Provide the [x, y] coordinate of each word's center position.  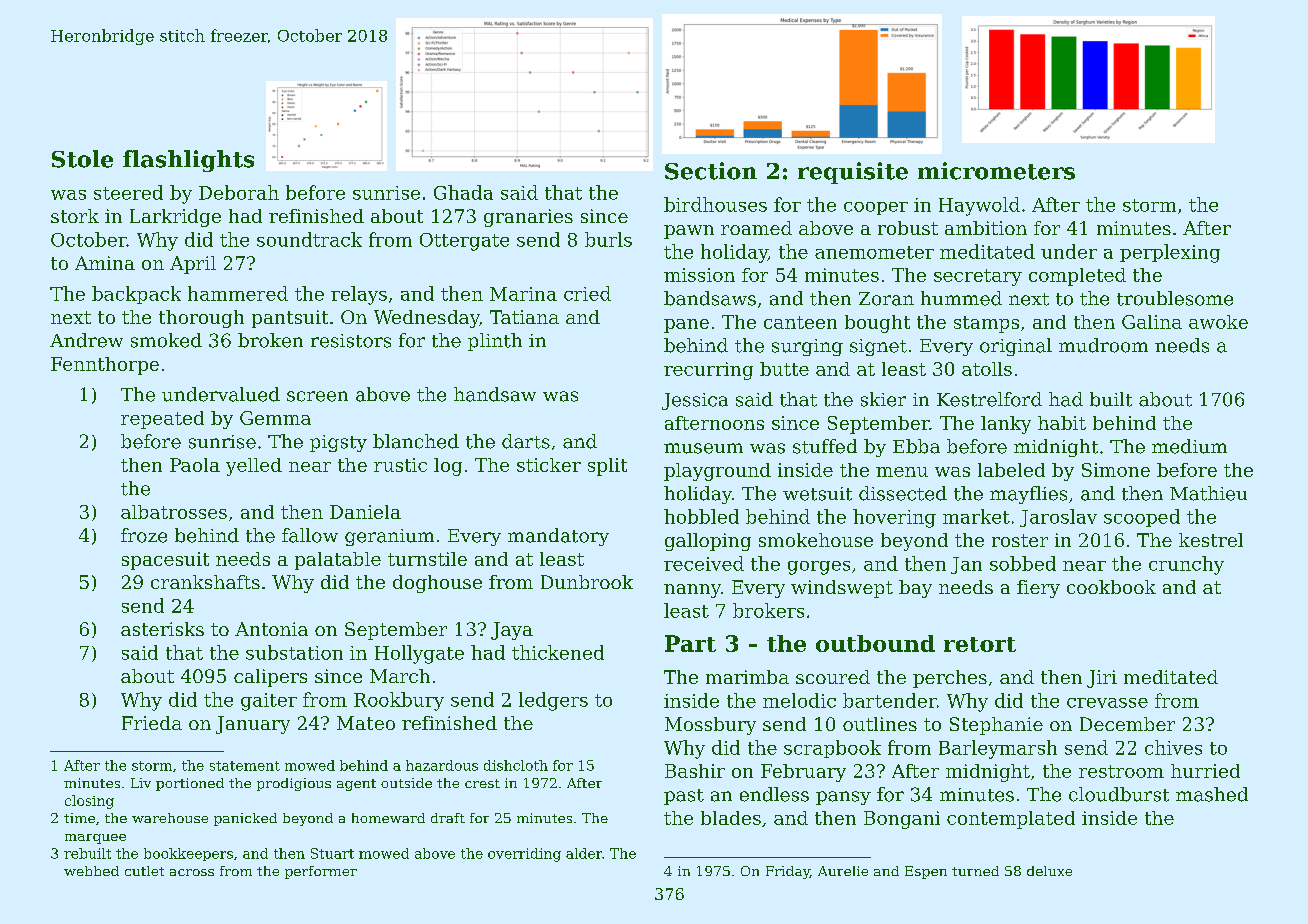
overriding [524, 855]
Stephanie [996, 726]
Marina [523, 294]
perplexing [1170, 253]
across [192, 872]
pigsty [338, 443]
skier [883, 399]
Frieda [152, 723]
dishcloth [516, 765]
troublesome [1175, 298]
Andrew [86, 340]
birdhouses [715, 204]
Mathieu [1208, 493]
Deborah [239, 192]
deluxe [1049, 871]
